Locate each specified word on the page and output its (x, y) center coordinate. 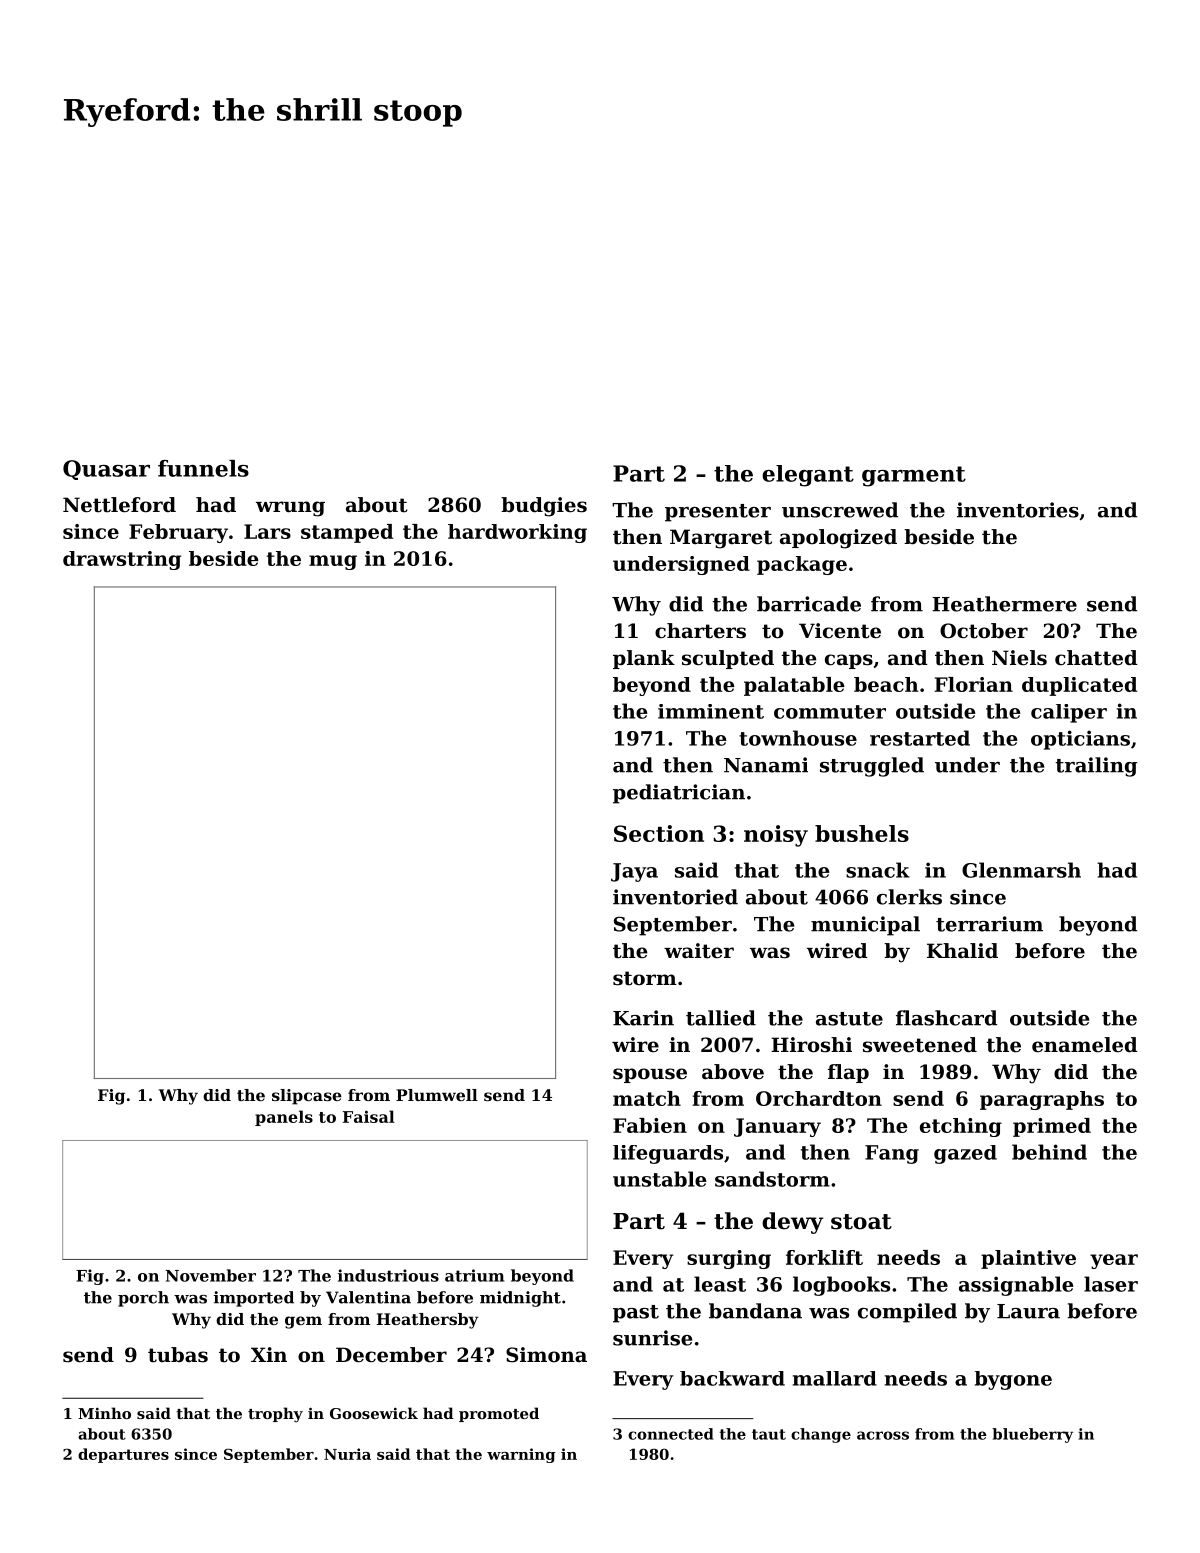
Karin (643, 1018)
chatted (1096, 658)
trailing (1096, 767)
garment (914, 476)
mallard (835, 1378)
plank (644, 659)
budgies (544, 507)
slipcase (307, 1097)
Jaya (634, 872)
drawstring (122, 560)
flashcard (946, 1018)
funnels (203, 468)
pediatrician (679, 794)
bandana (755, 1311)
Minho (104, 1413)
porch (143, 1299)
